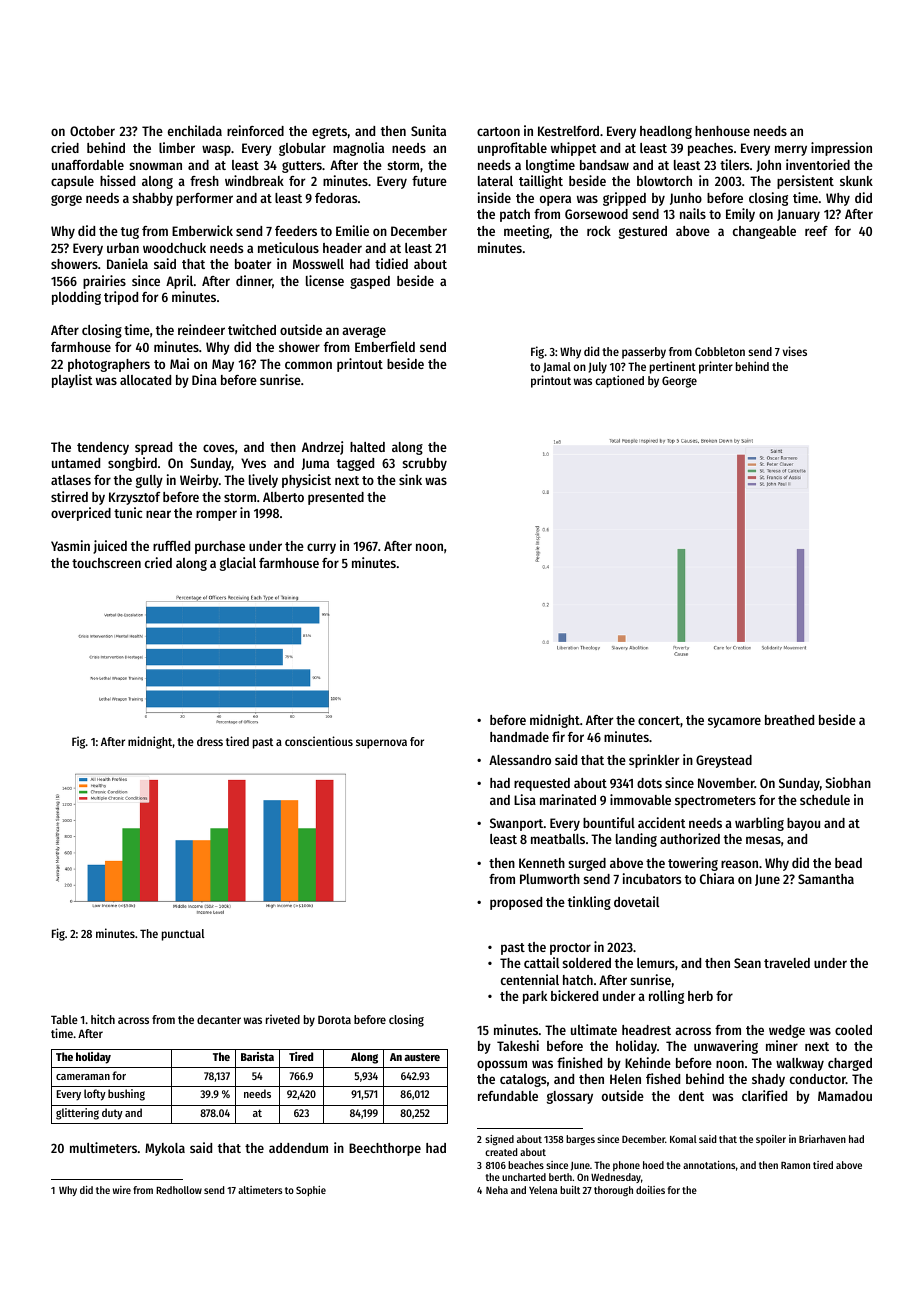  Describe the element at coordinates (311, 1191) in the page. I see `Sophie` at that location.
